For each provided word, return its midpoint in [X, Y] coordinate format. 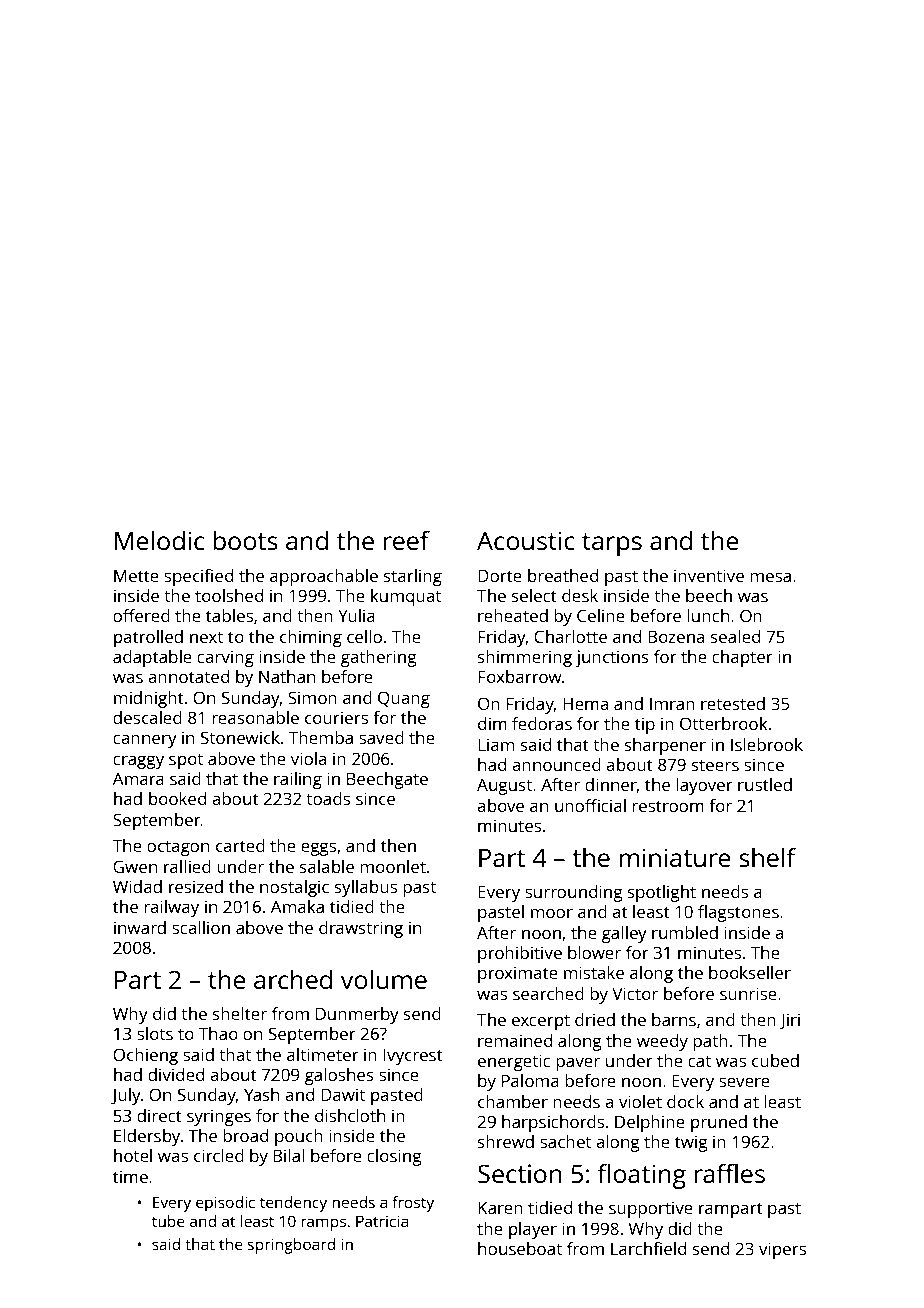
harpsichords [553, 1123]
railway [171, 908]
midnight [149, 699]
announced [556, 764]
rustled [765, 784]
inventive [709, 575]
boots [245, 540]
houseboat [520, 1248]
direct [159, 1115]
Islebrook [767, 744]
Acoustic [526, 540]
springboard [291, 1246]
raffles [729, 1173]
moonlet [393, 866]
